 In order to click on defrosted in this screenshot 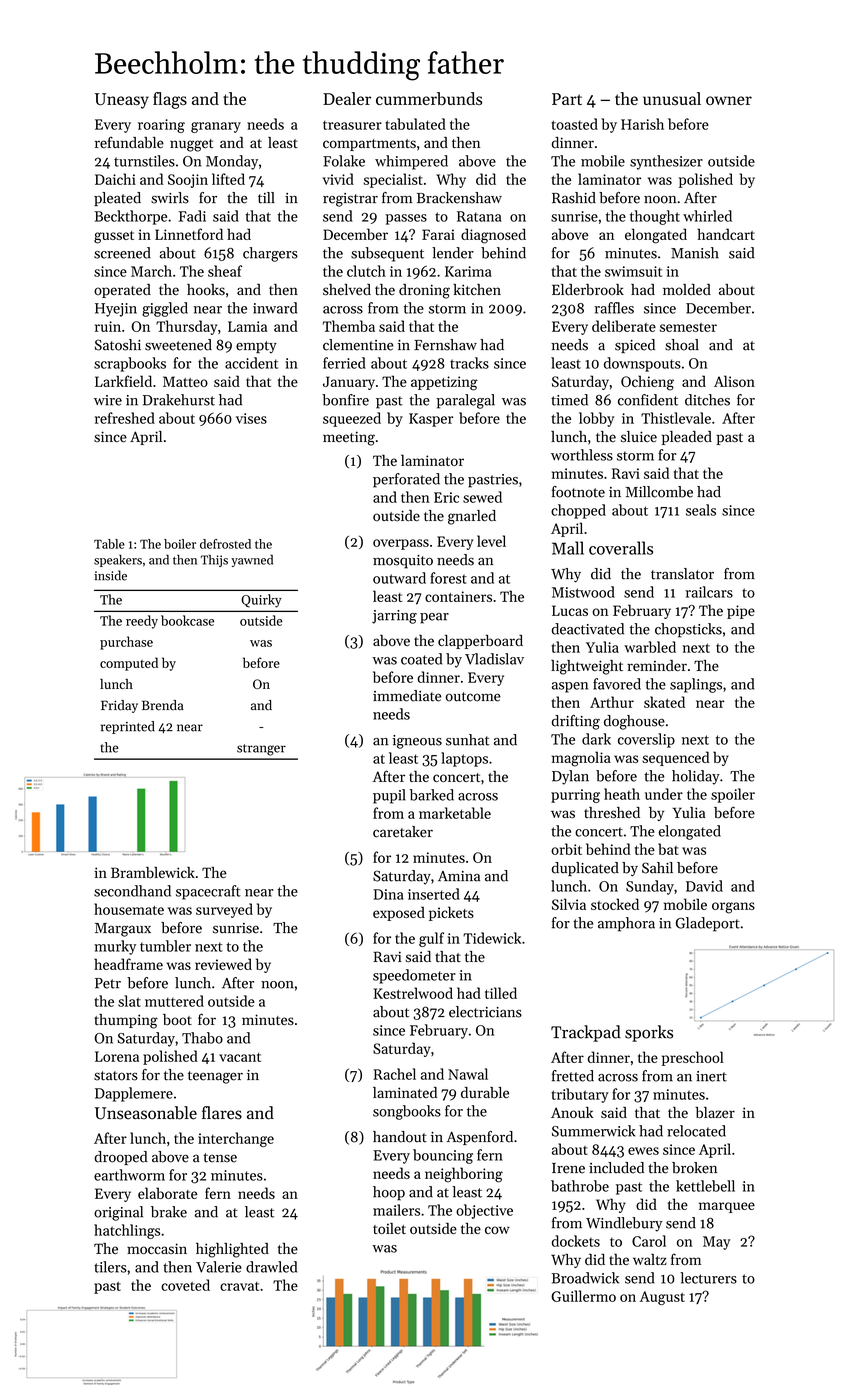, I will do `click(225, 544)`.
